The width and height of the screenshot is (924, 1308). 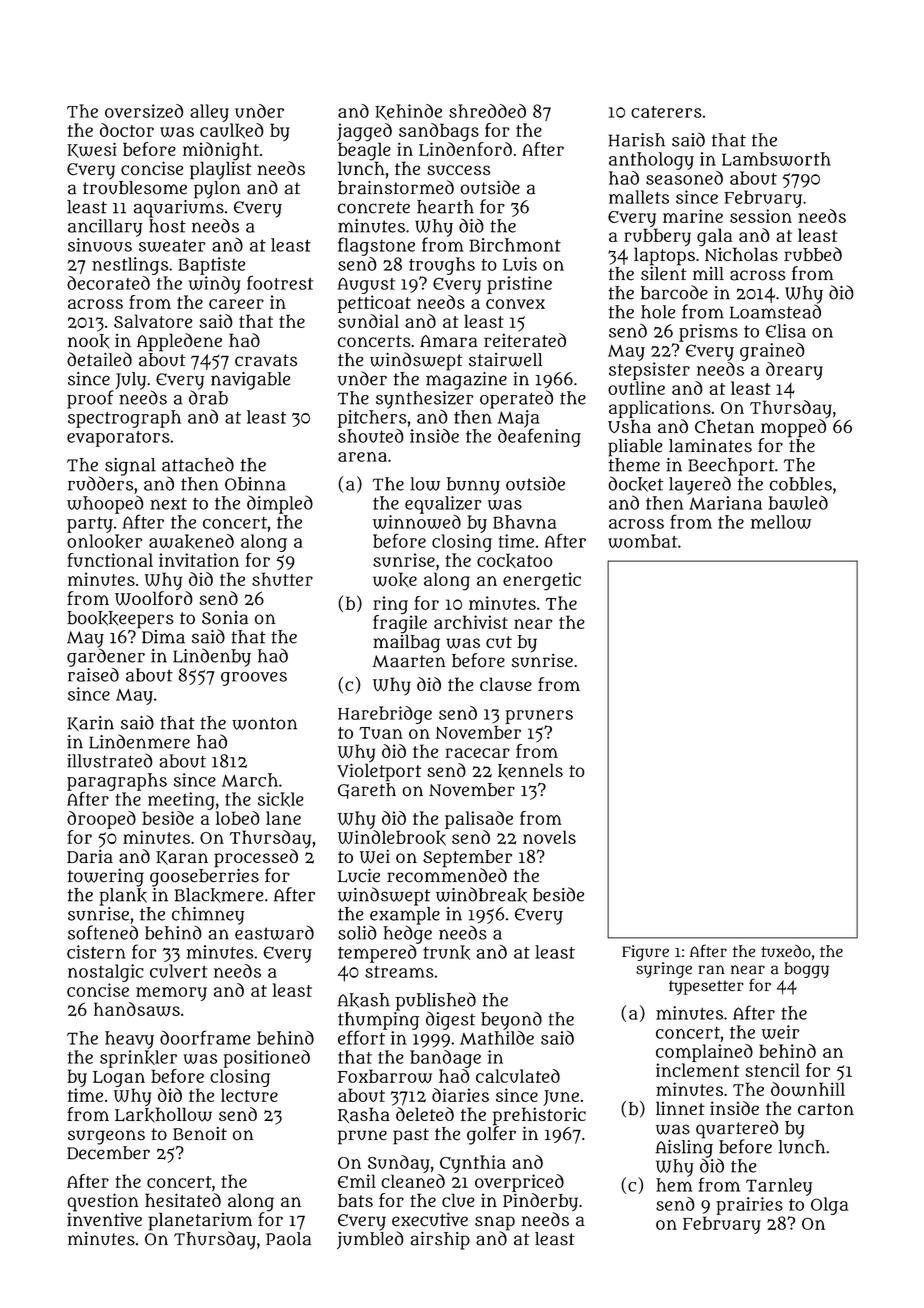 What do you see at coordinates (525, 522) in the screenshot?
I see `Bhavna` at bounding box center [525, 522].
